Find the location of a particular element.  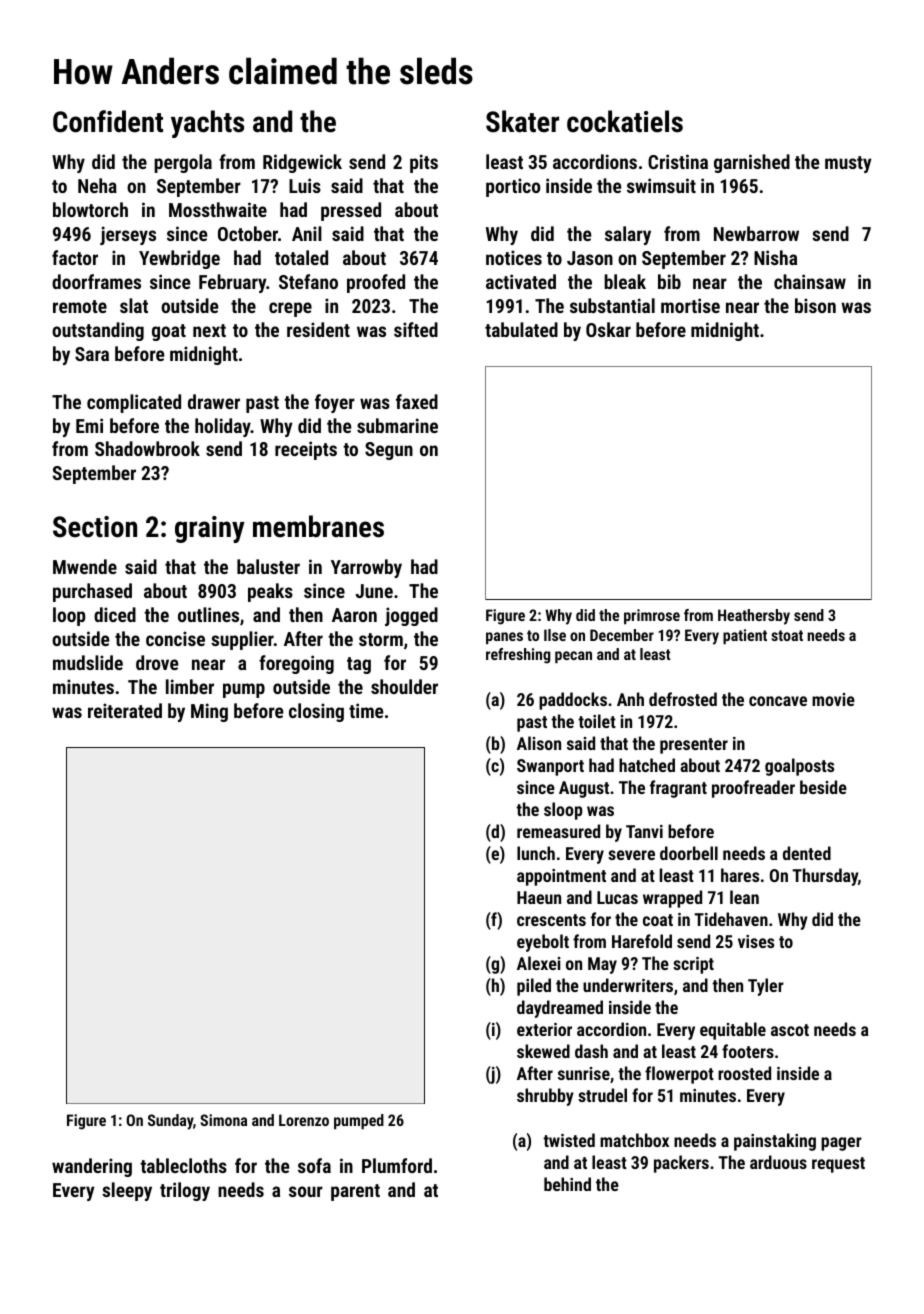

request is located at coordinates (838, 1165).
